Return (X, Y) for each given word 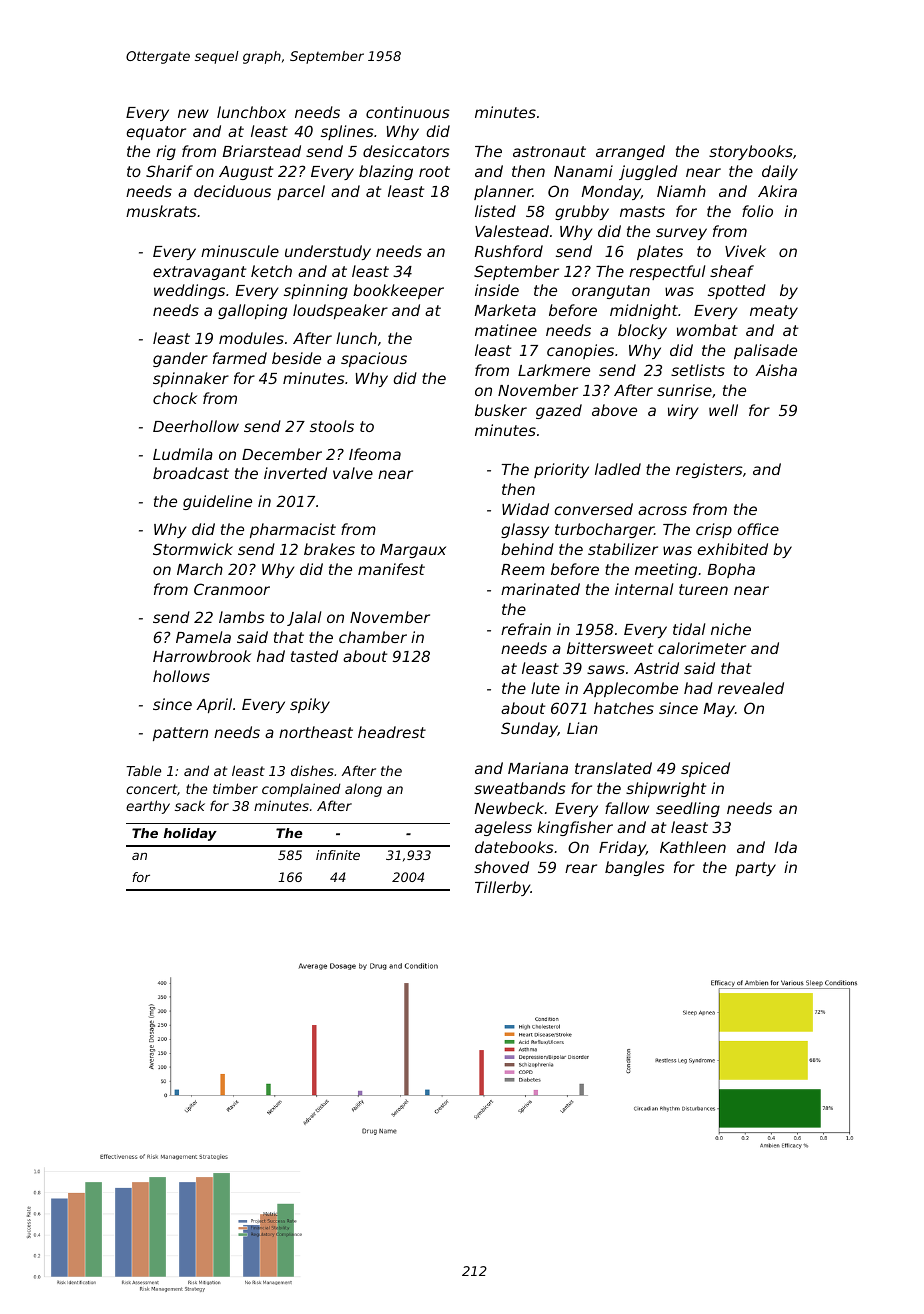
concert (151, 789)
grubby (582, 212)
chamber (373, 637)
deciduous (232, 191)
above (614, 410)
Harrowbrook (202, 656)
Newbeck (510, 808)
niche (731, 629)
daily (780, 172)
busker (501, 410)
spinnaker (191, 379)
